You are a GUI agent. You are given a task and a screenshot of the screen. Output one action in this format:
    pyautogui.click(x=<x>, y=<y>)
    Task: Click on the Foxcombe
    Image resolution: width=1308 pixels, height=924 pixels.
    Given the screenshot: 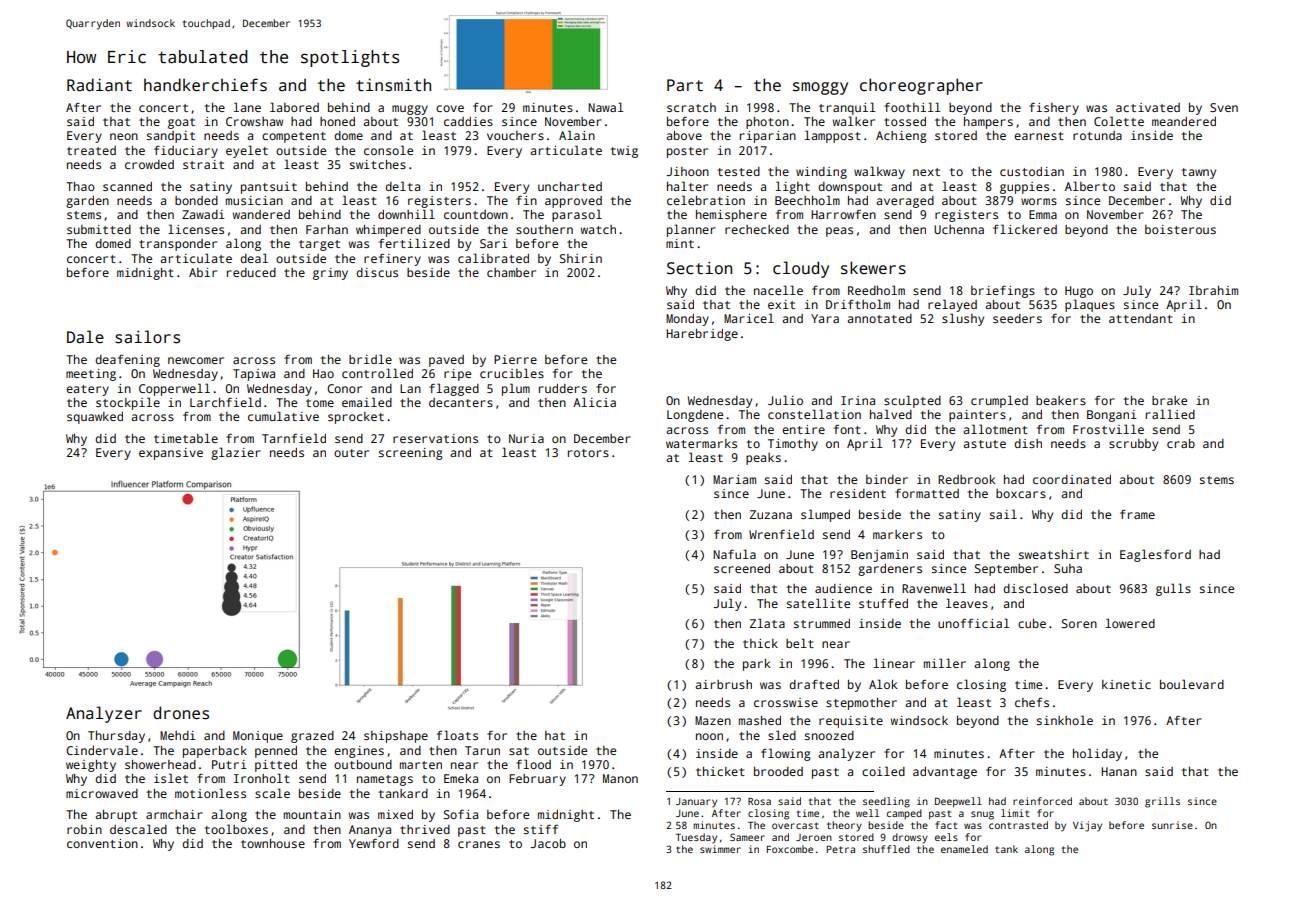 What is the action you would take?
    pyautogui.click(x=790, y=849)
